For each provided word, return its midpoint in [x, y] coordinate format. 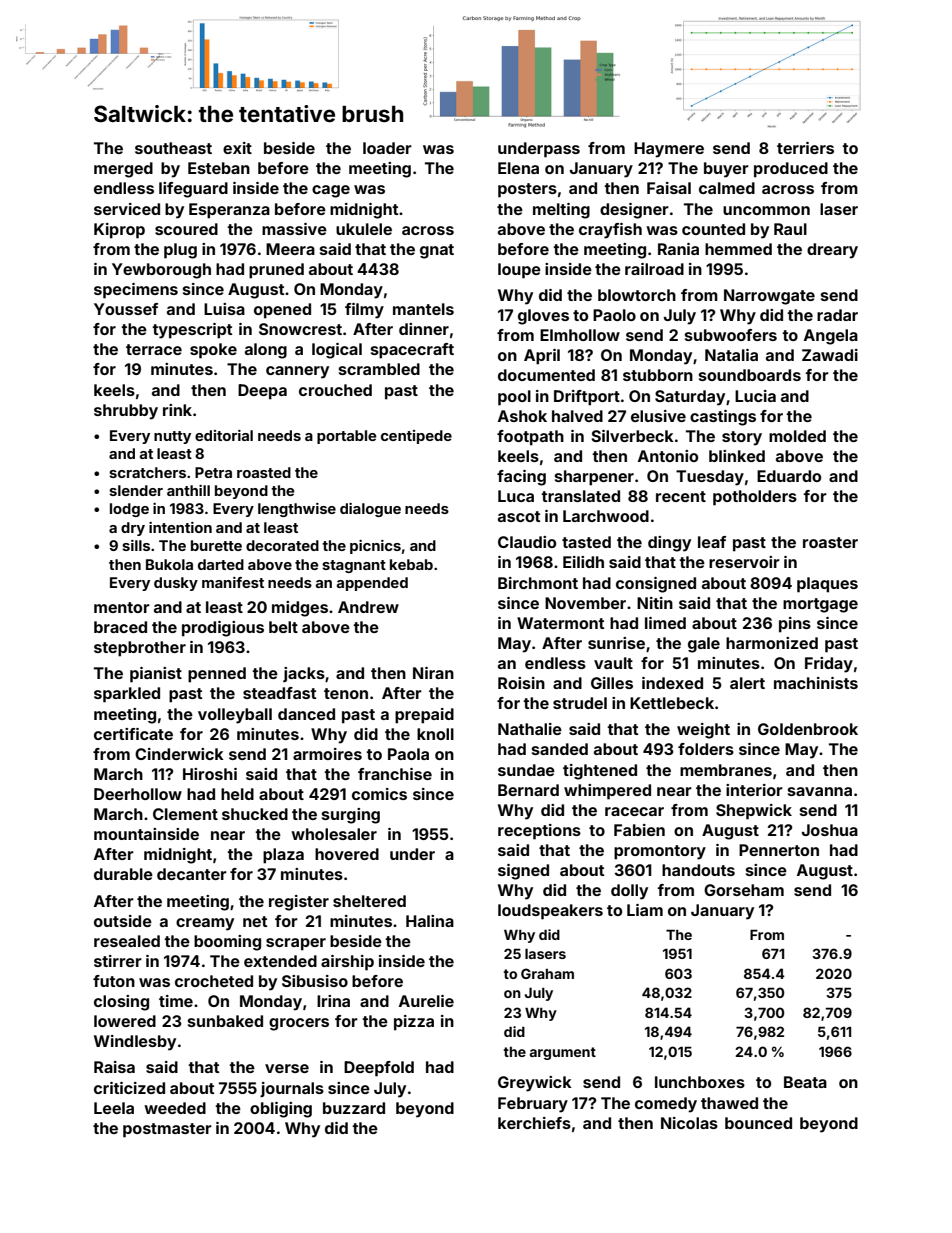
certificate [133, 734]
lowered [125, 1021]
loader [387, 148]
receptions [539, 832]
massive [294, 229]
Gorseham [744, 890]
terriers [805, 148]
